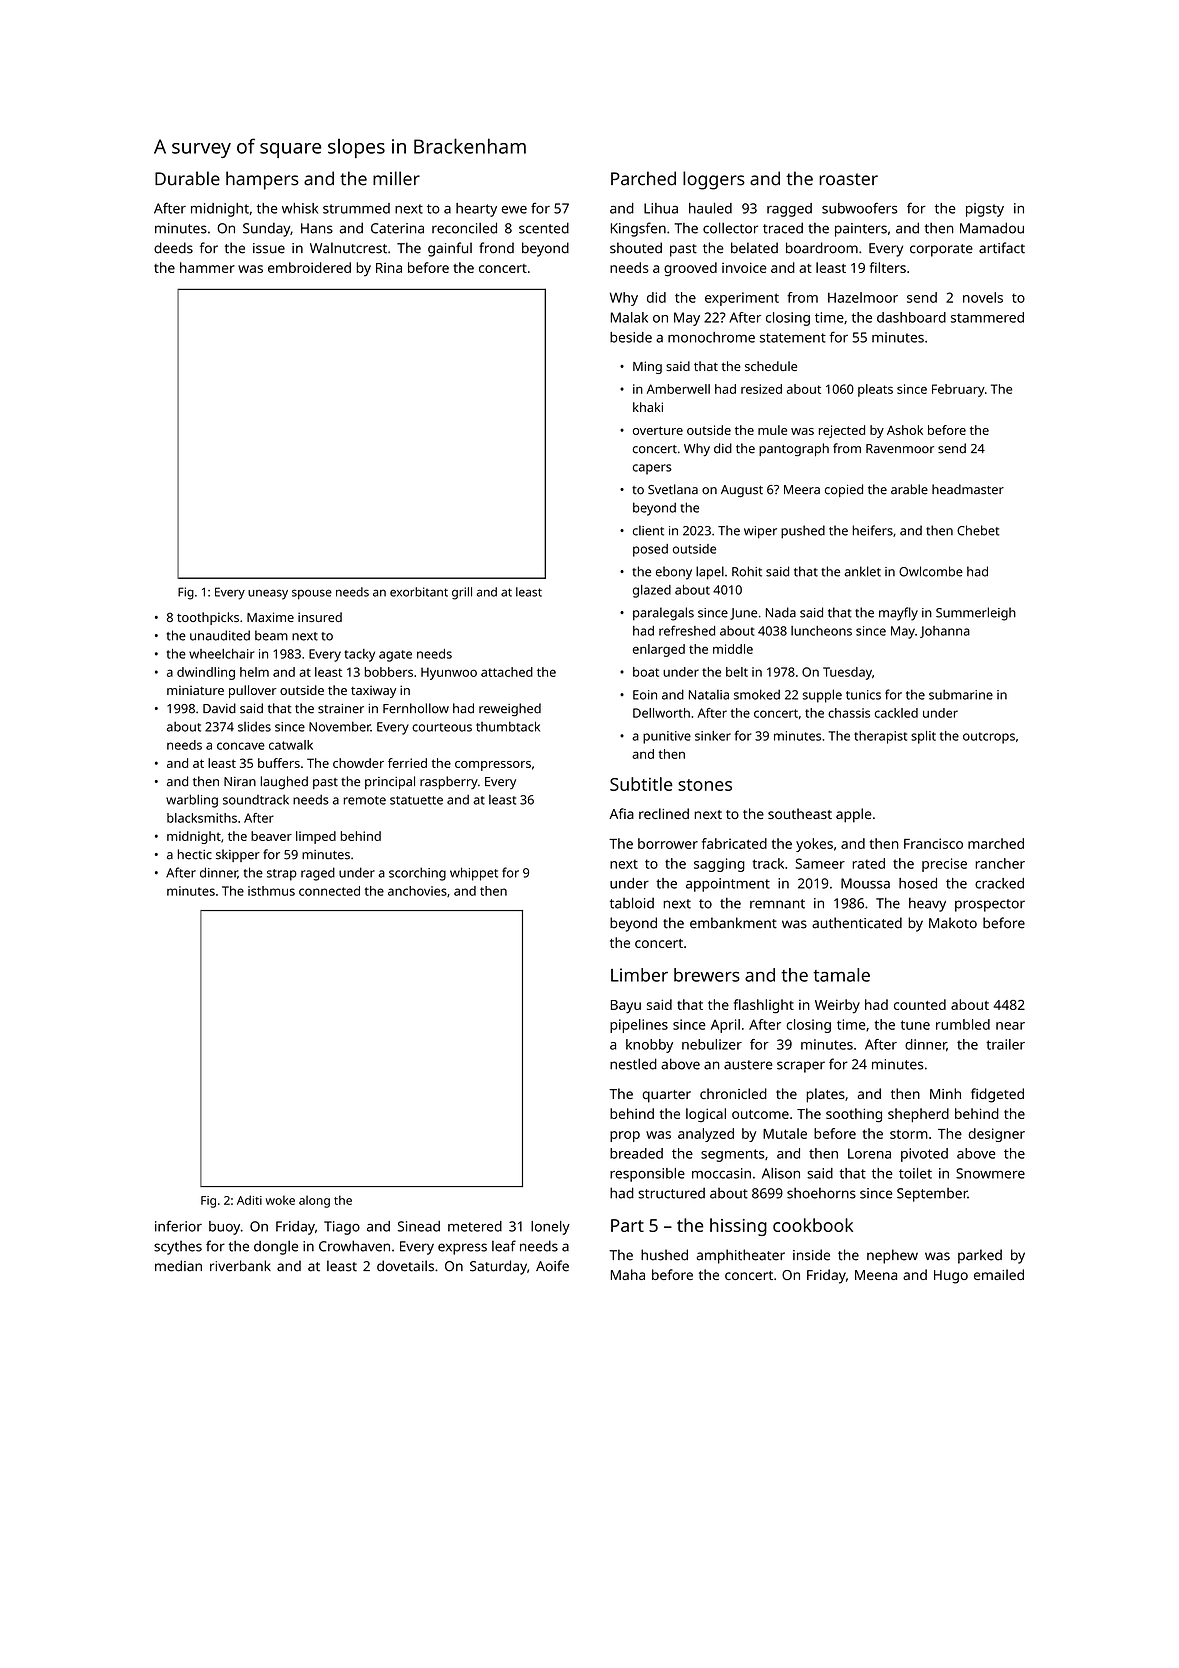  Describe the element at coordinates (800, 813) in the document. I see `southeast` at that location.
